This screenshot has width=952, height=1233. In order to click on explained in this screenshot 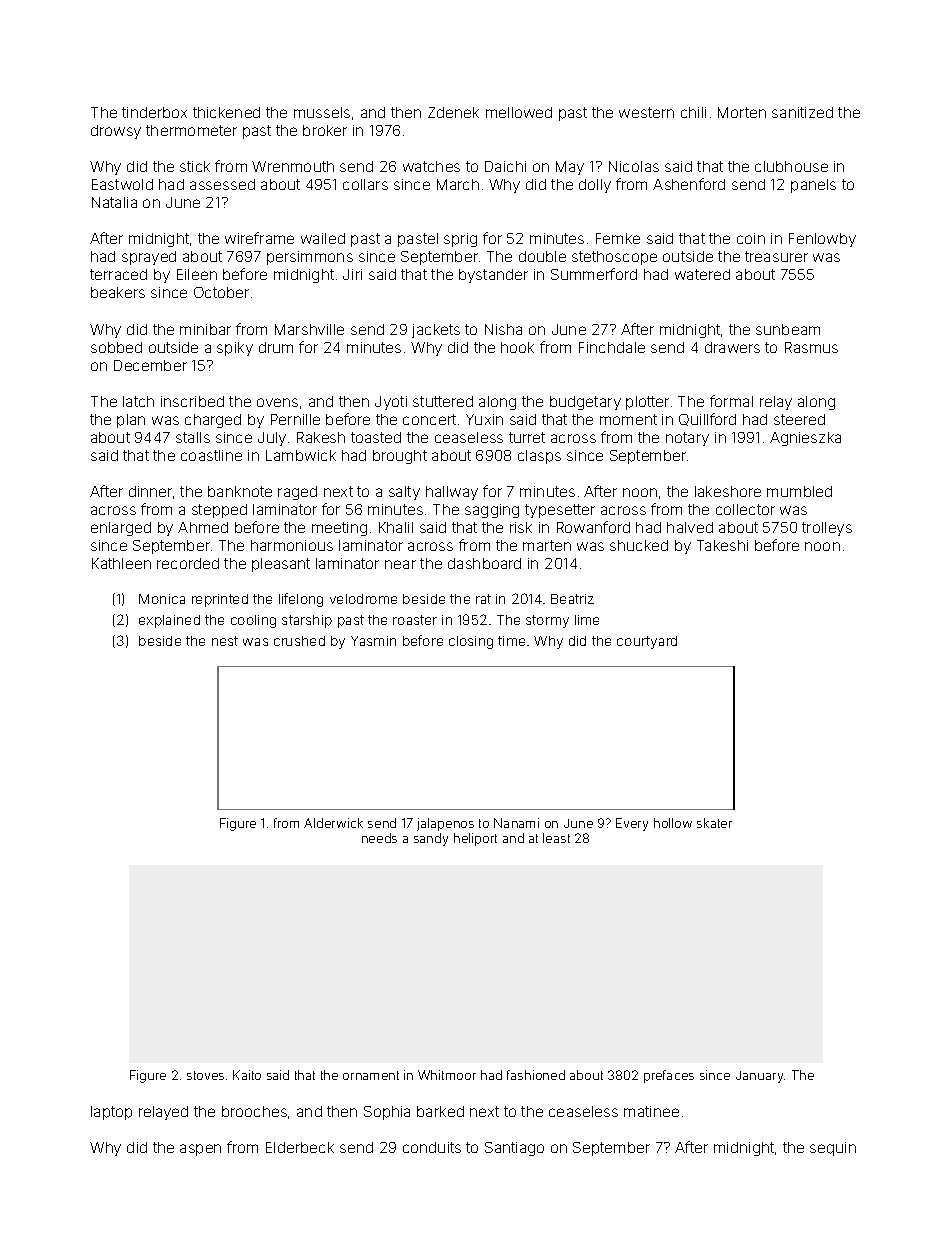, I will do `click(169, 621)`.
